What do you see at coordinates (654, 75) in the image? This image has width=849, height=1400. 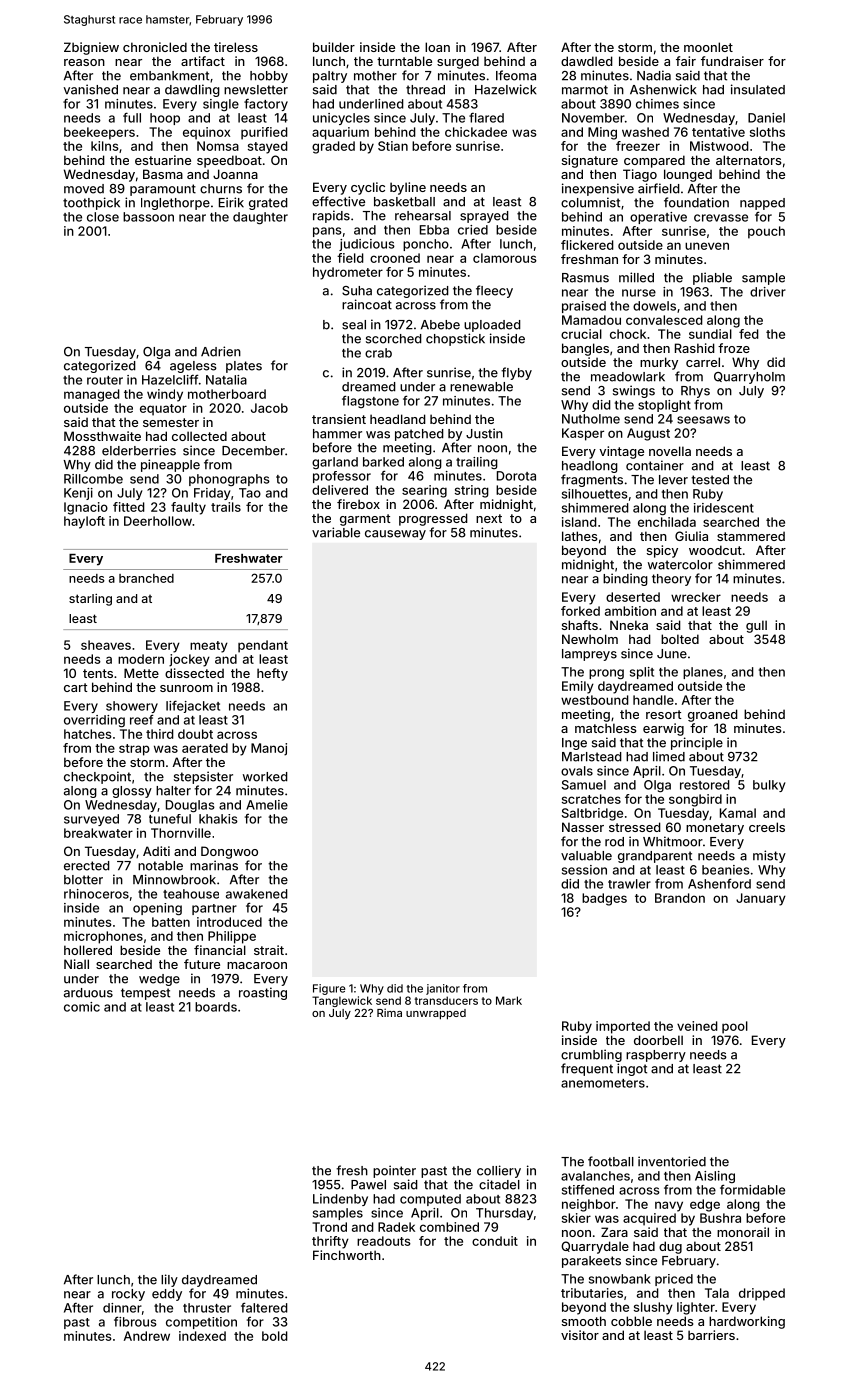 I see `Nadia` at bounding box center [654, 75].
